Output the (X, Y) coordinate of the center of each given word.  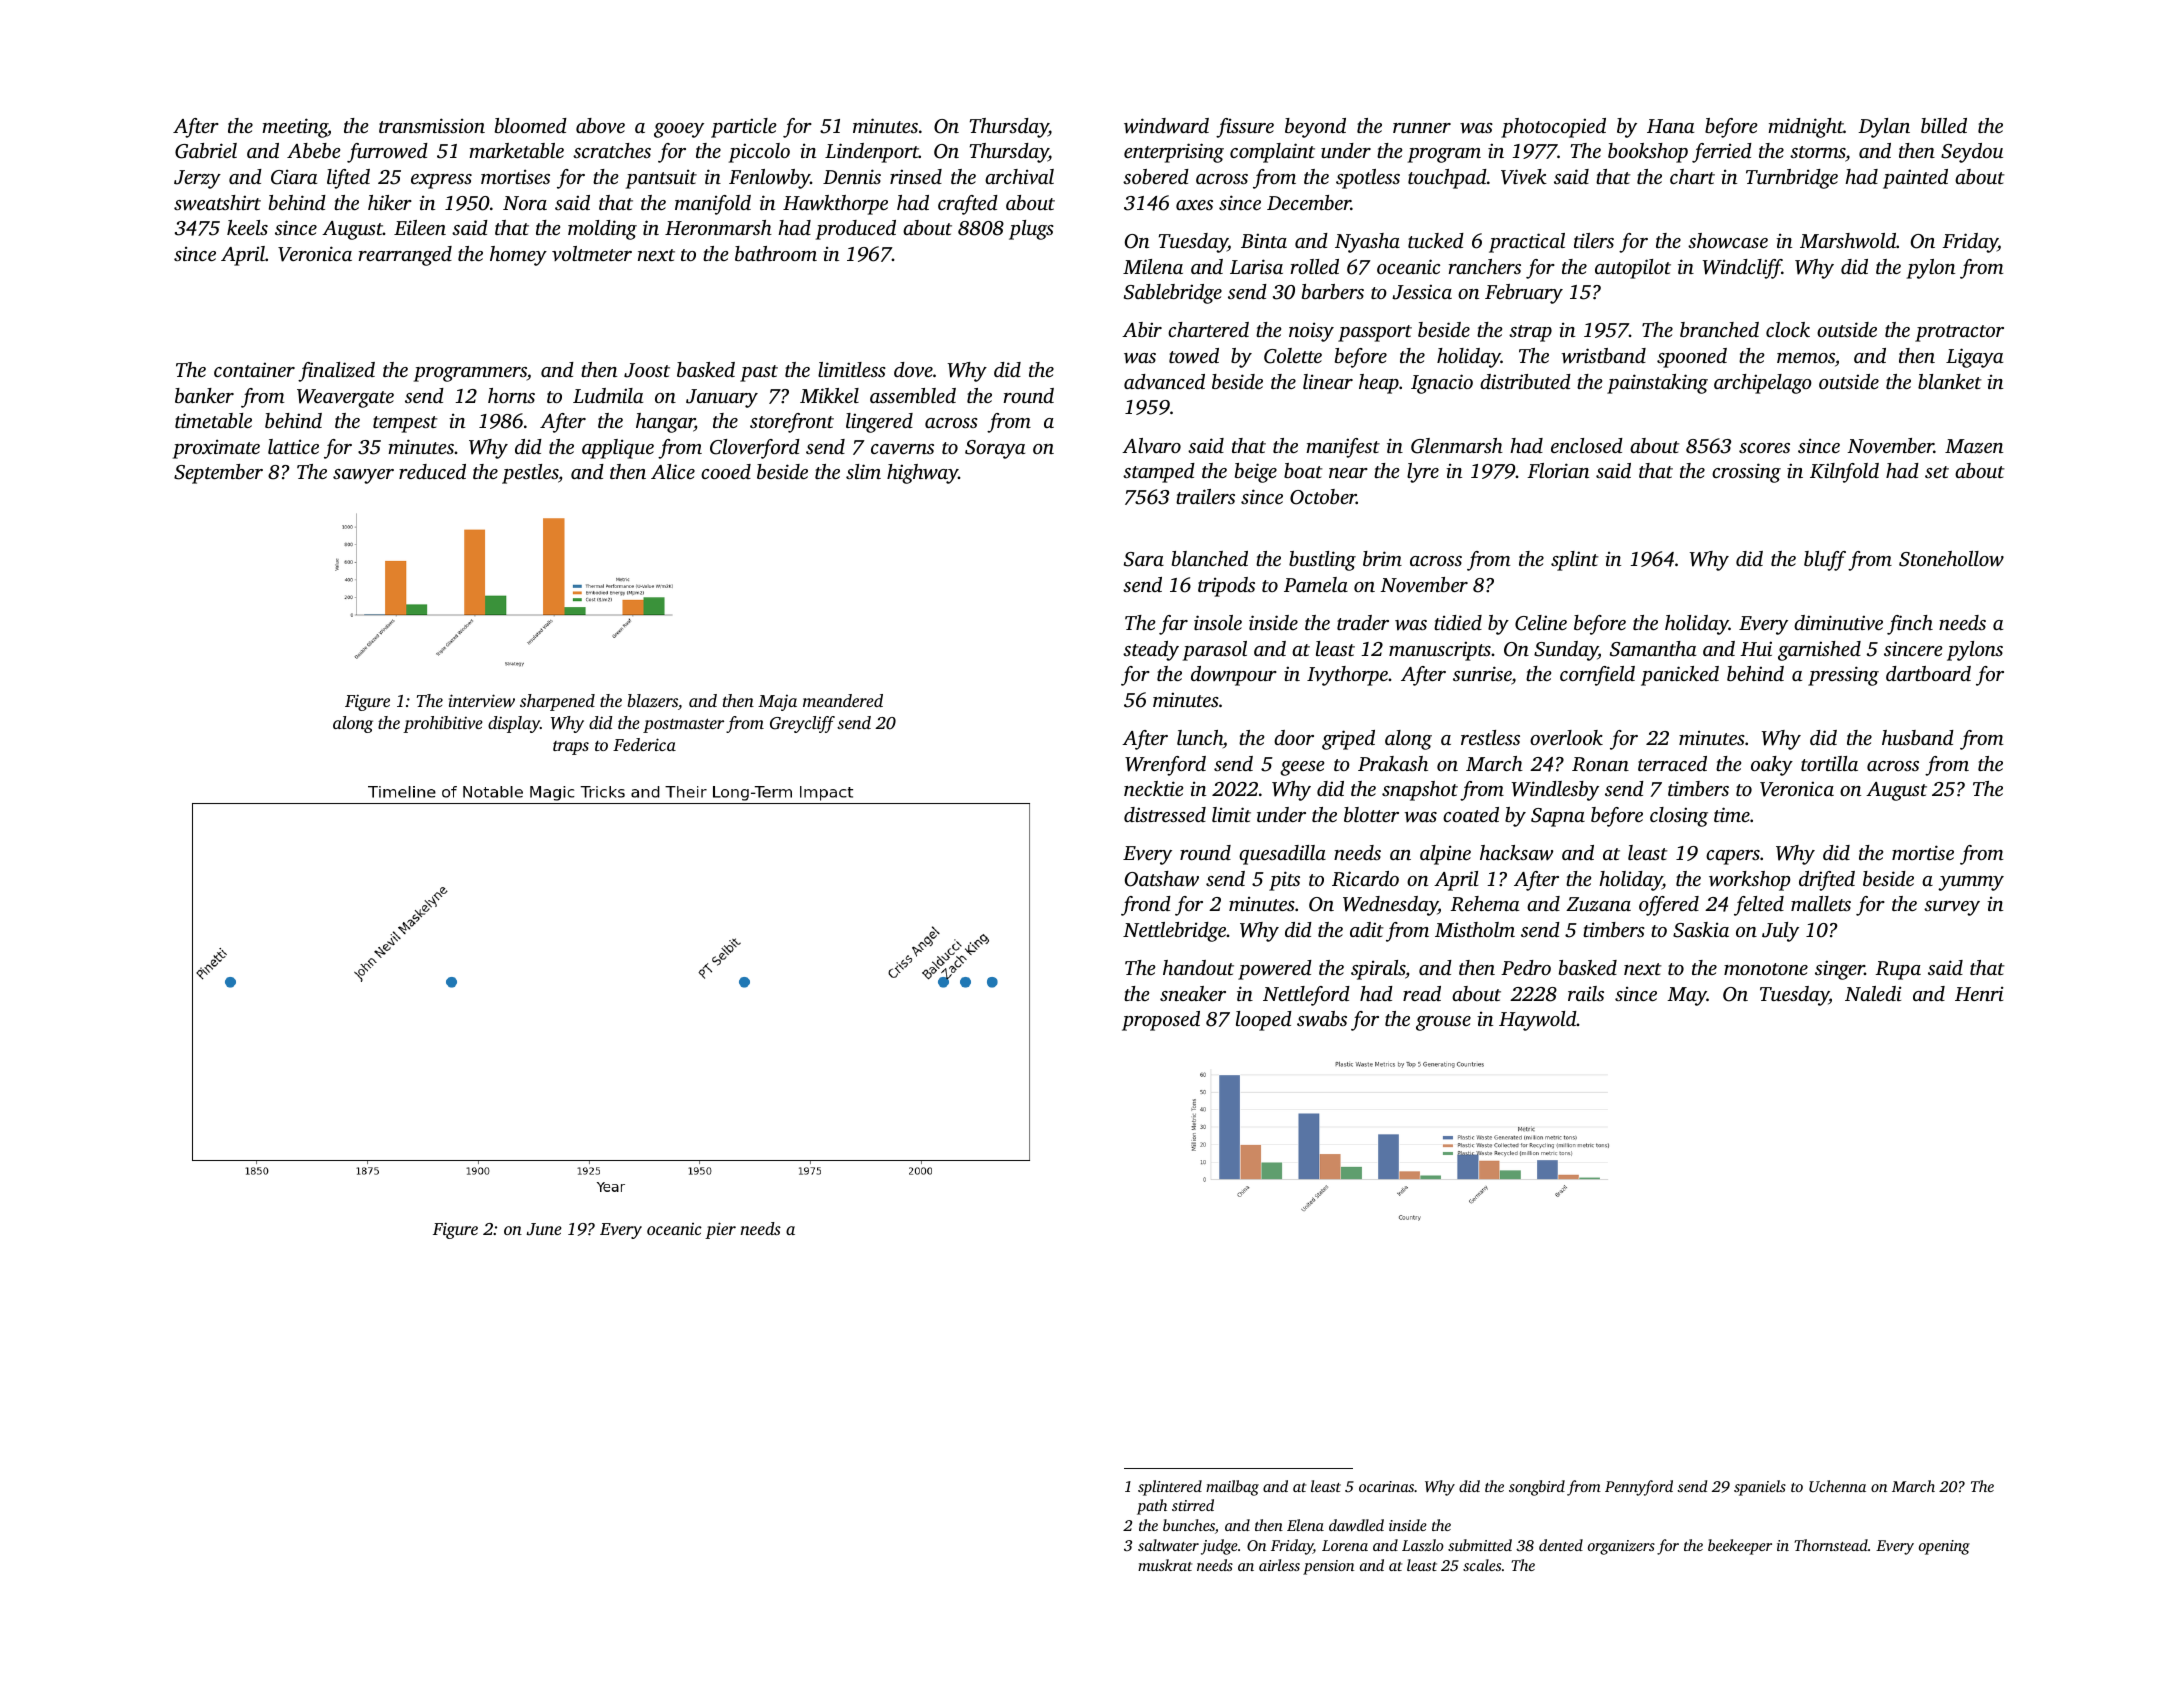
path (1152, 1507)
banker (204, 395)
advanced (1164, 381)
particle (743, 128)
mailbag (1232, 1488)
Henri (1979, 993)
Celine (1541, 623)
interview (482, 700)
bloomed (531, 125)
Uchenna (1837, 1486)
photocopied (1553, 128)
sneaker (1193, 993)
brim (1382, 558)
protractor (1959, 333)
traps (571, 748)
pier (720, 1230)
